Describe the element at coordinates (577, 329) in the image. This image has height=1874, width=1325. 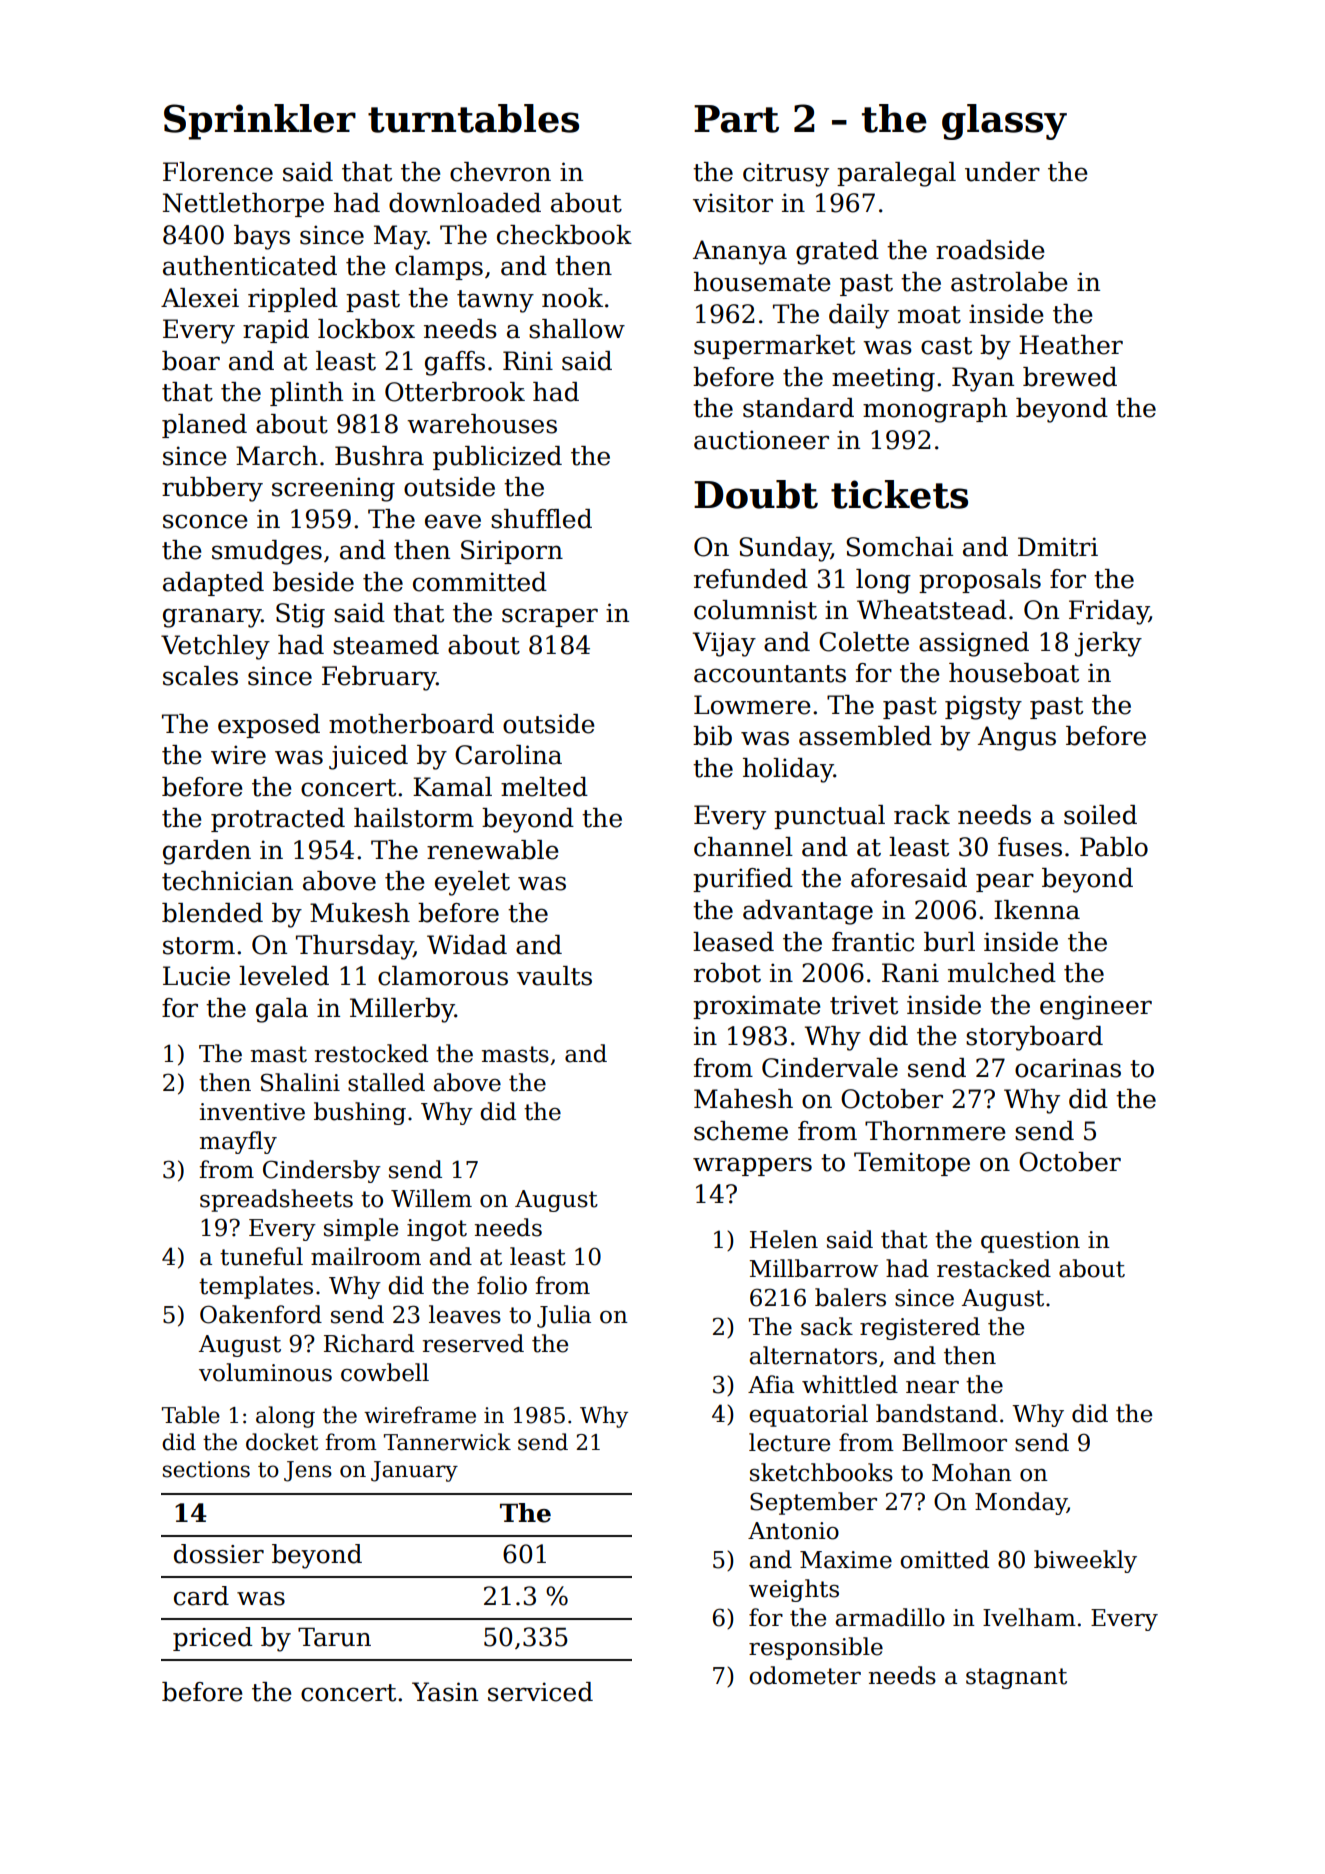
I see `shallow` at that location.
